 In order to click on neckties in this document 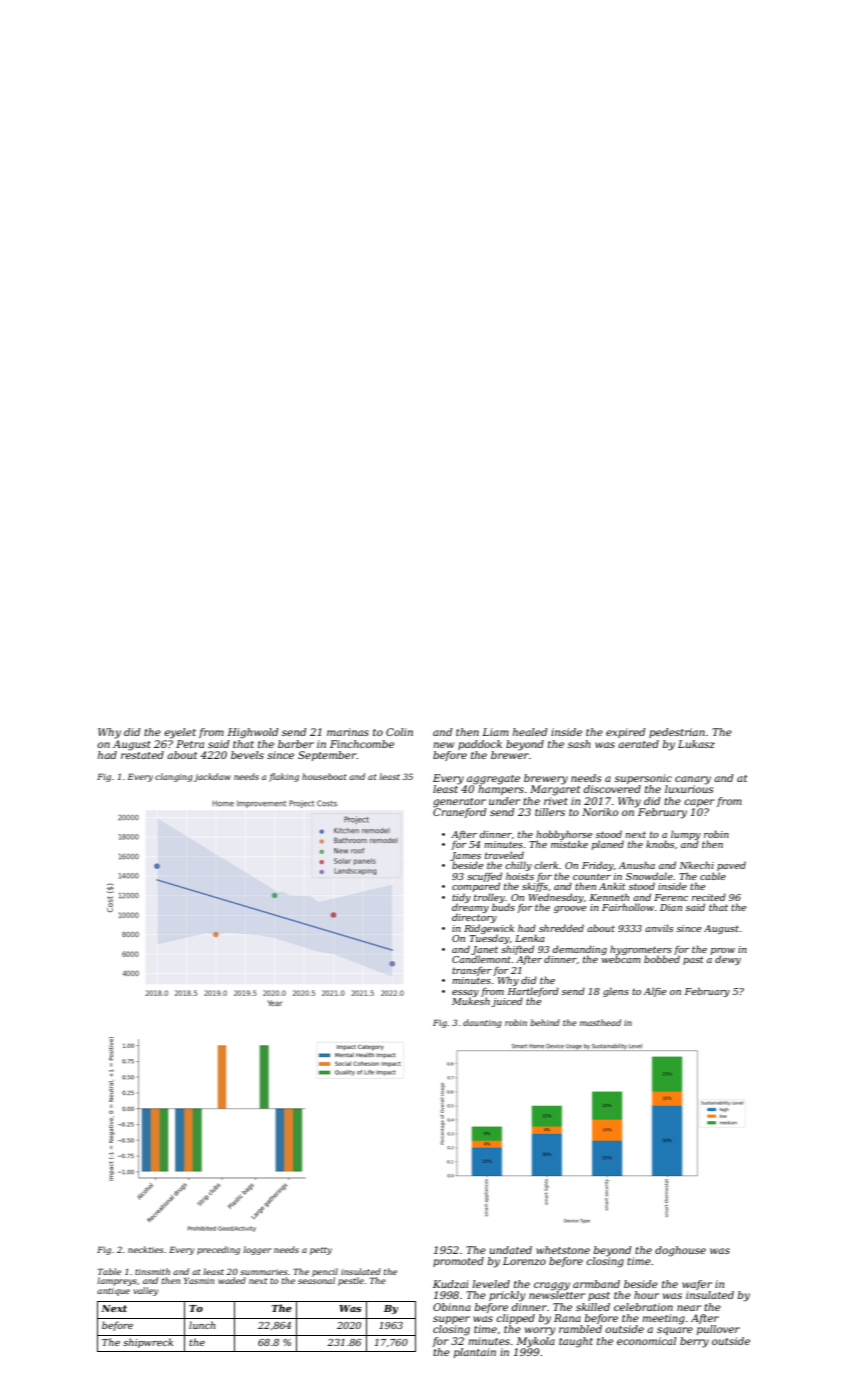, I will do `click(146, 1249)`.
